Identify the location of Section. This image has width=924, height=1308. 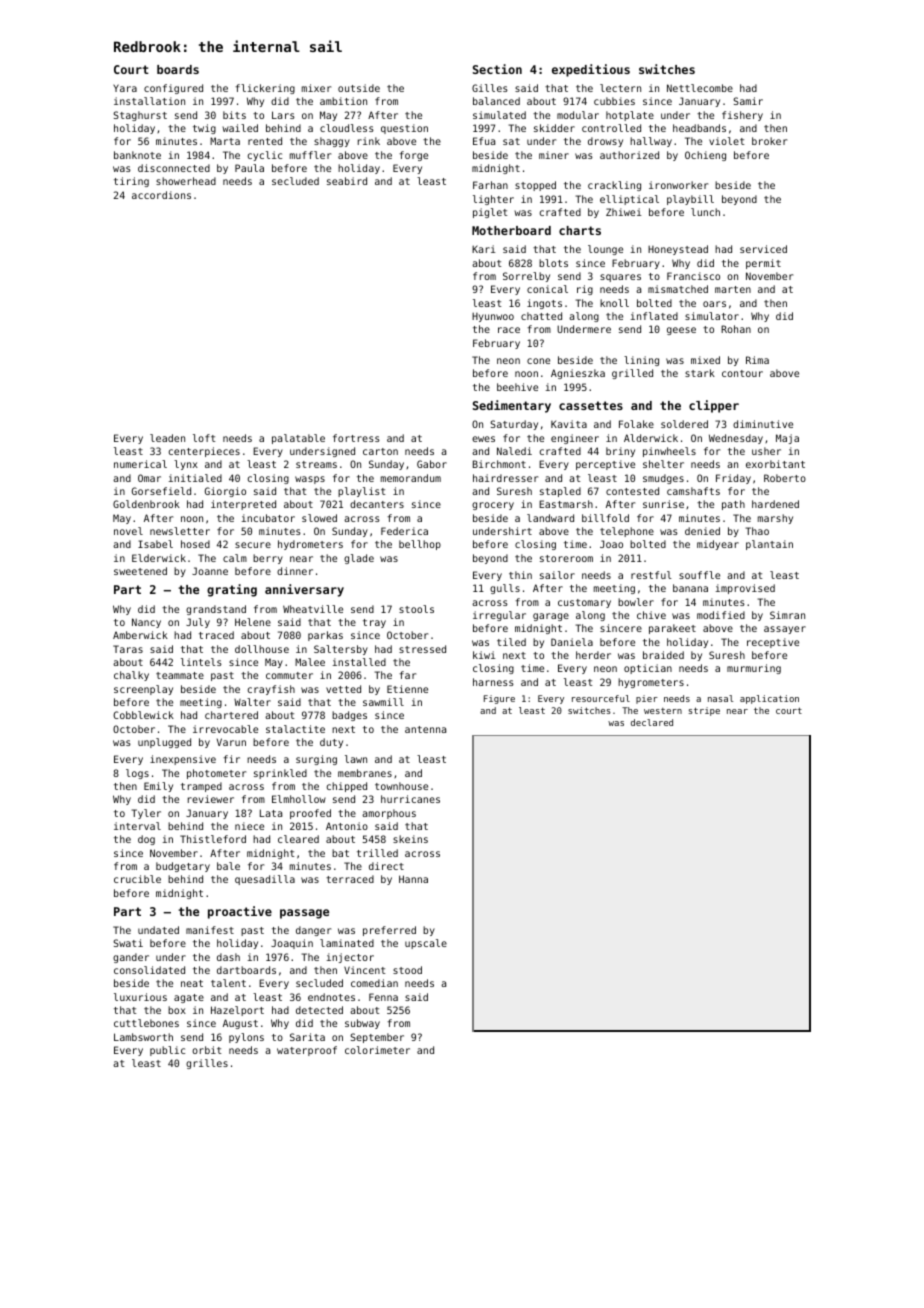
(497, 69).
